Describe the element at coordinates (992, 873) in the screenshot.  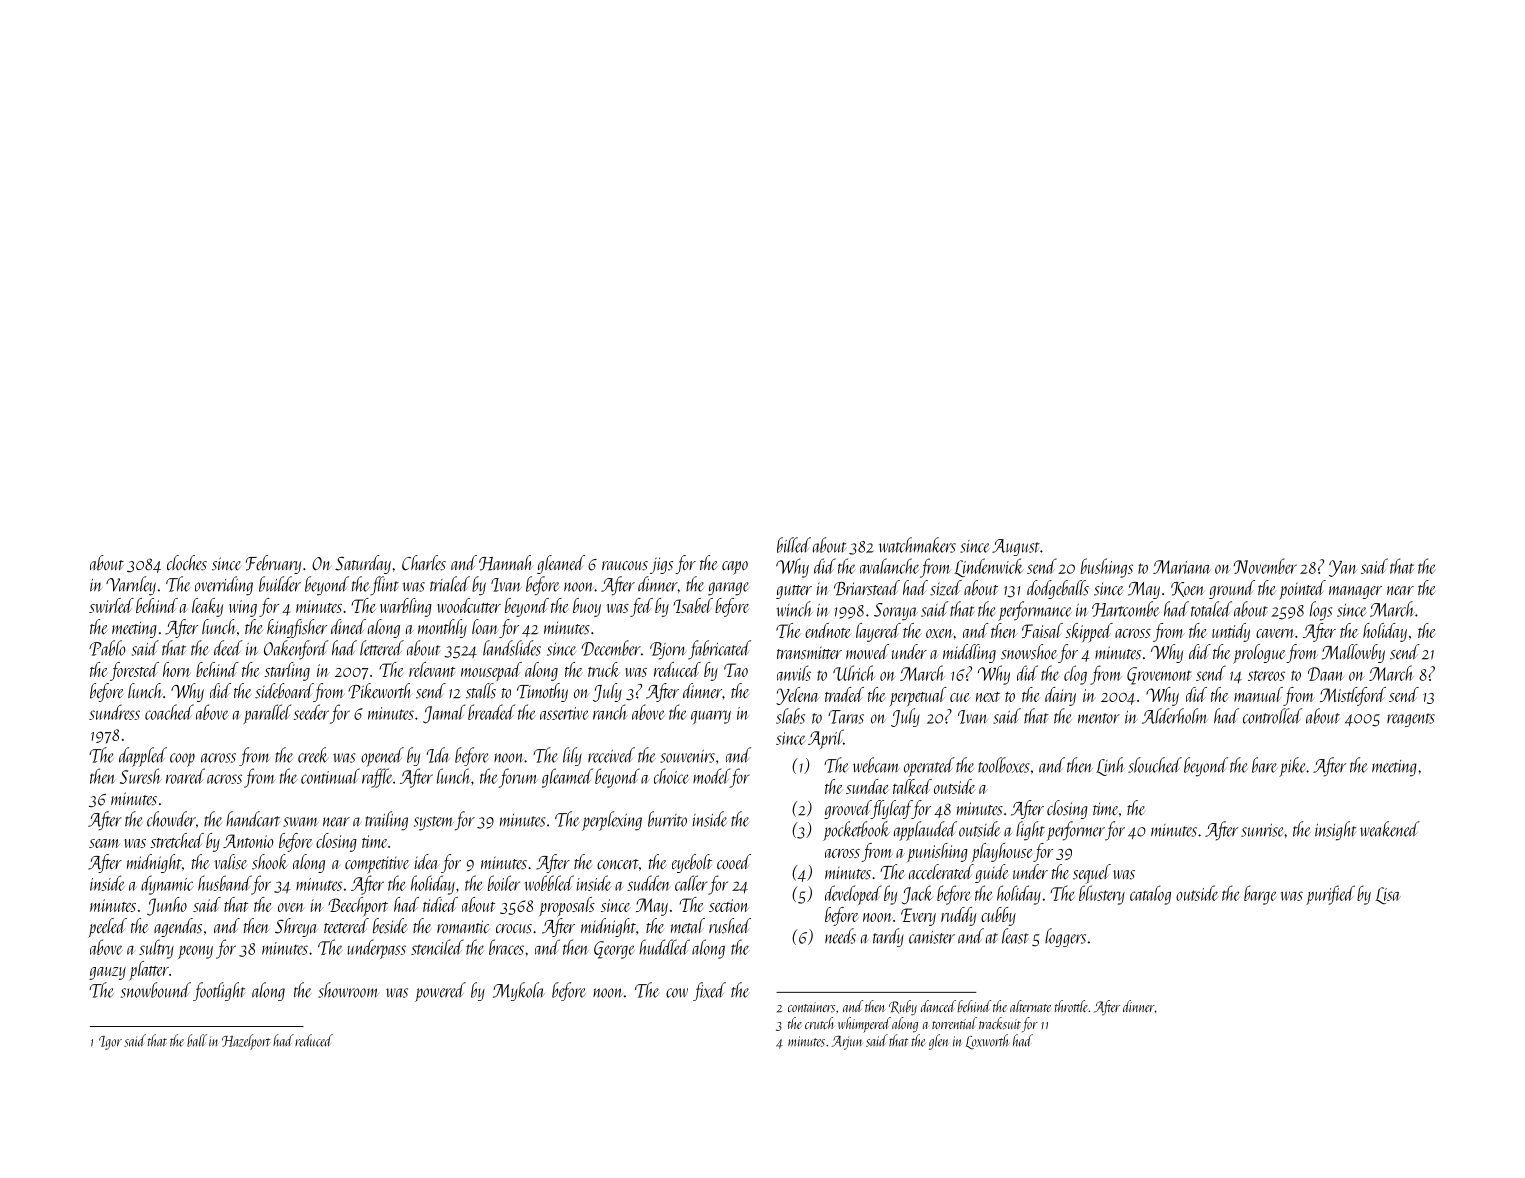
I see `guide` at that location.
